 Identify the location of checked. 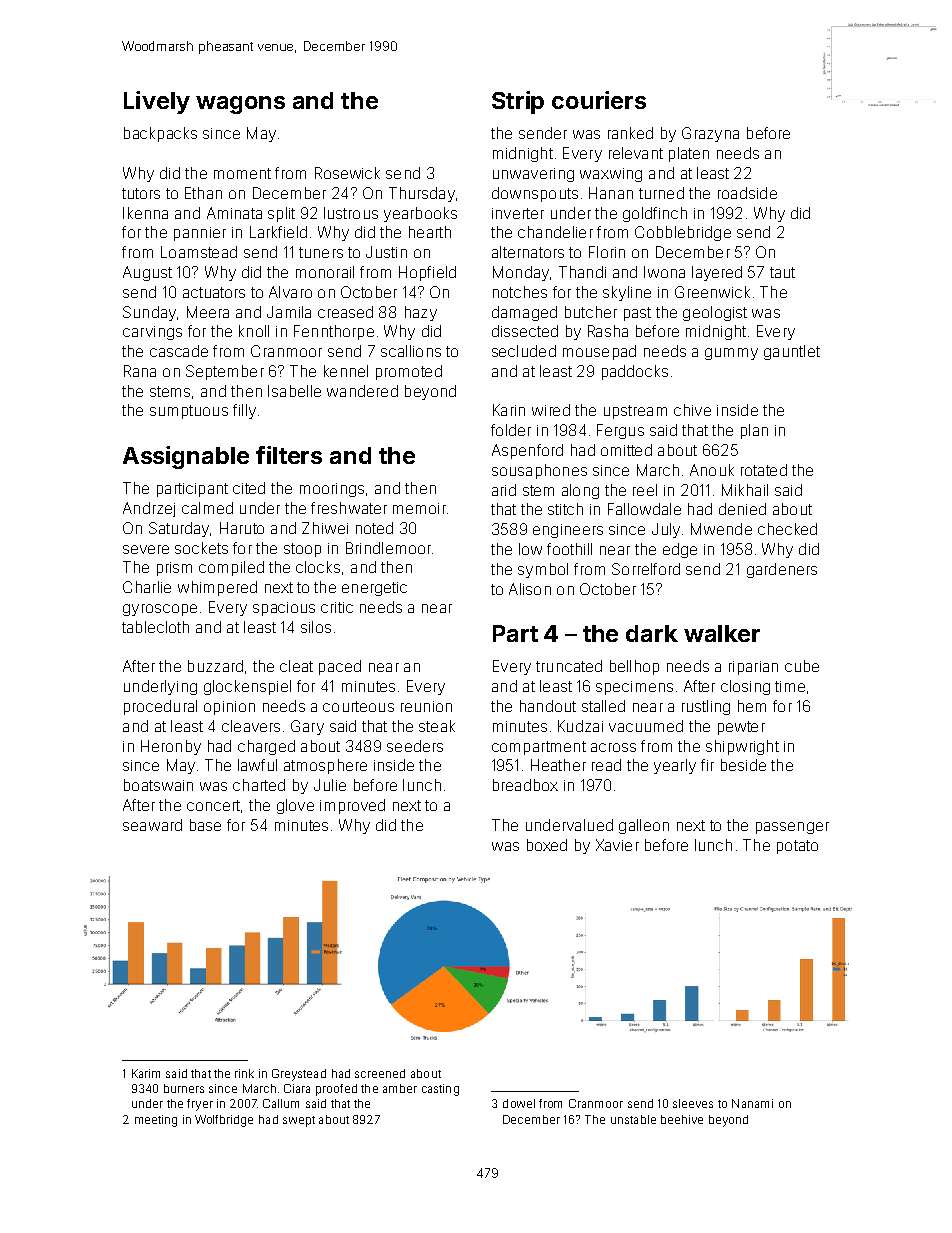
(787, 529).
